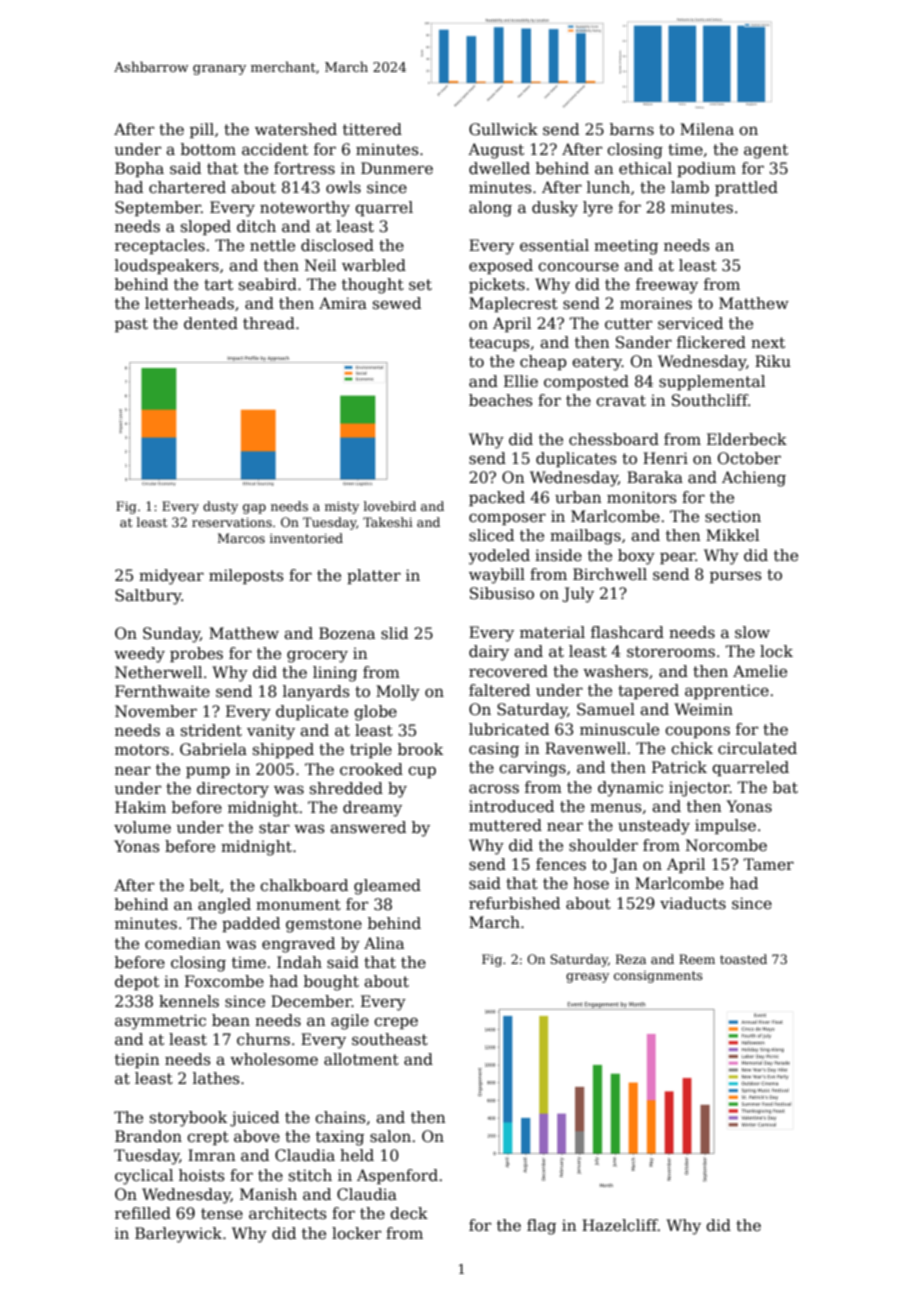 This document has width=915, height=1300. What do you see at coordinates (497, 498) in the document?
I see `packed` at bounding box center [497, 498].
